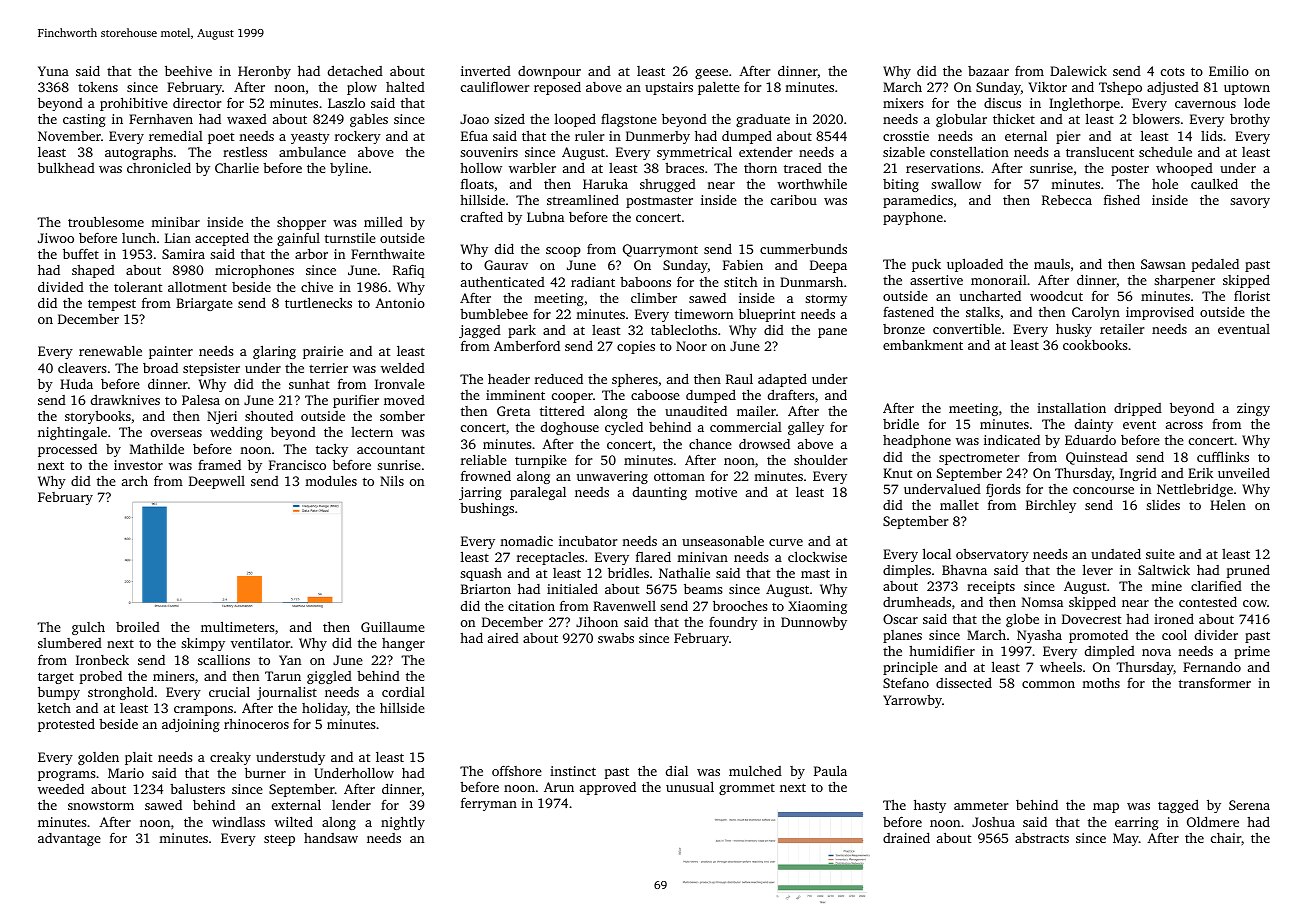 This screenshot has height=924, width=1308. I want to click on burner, so click(265, 772).
